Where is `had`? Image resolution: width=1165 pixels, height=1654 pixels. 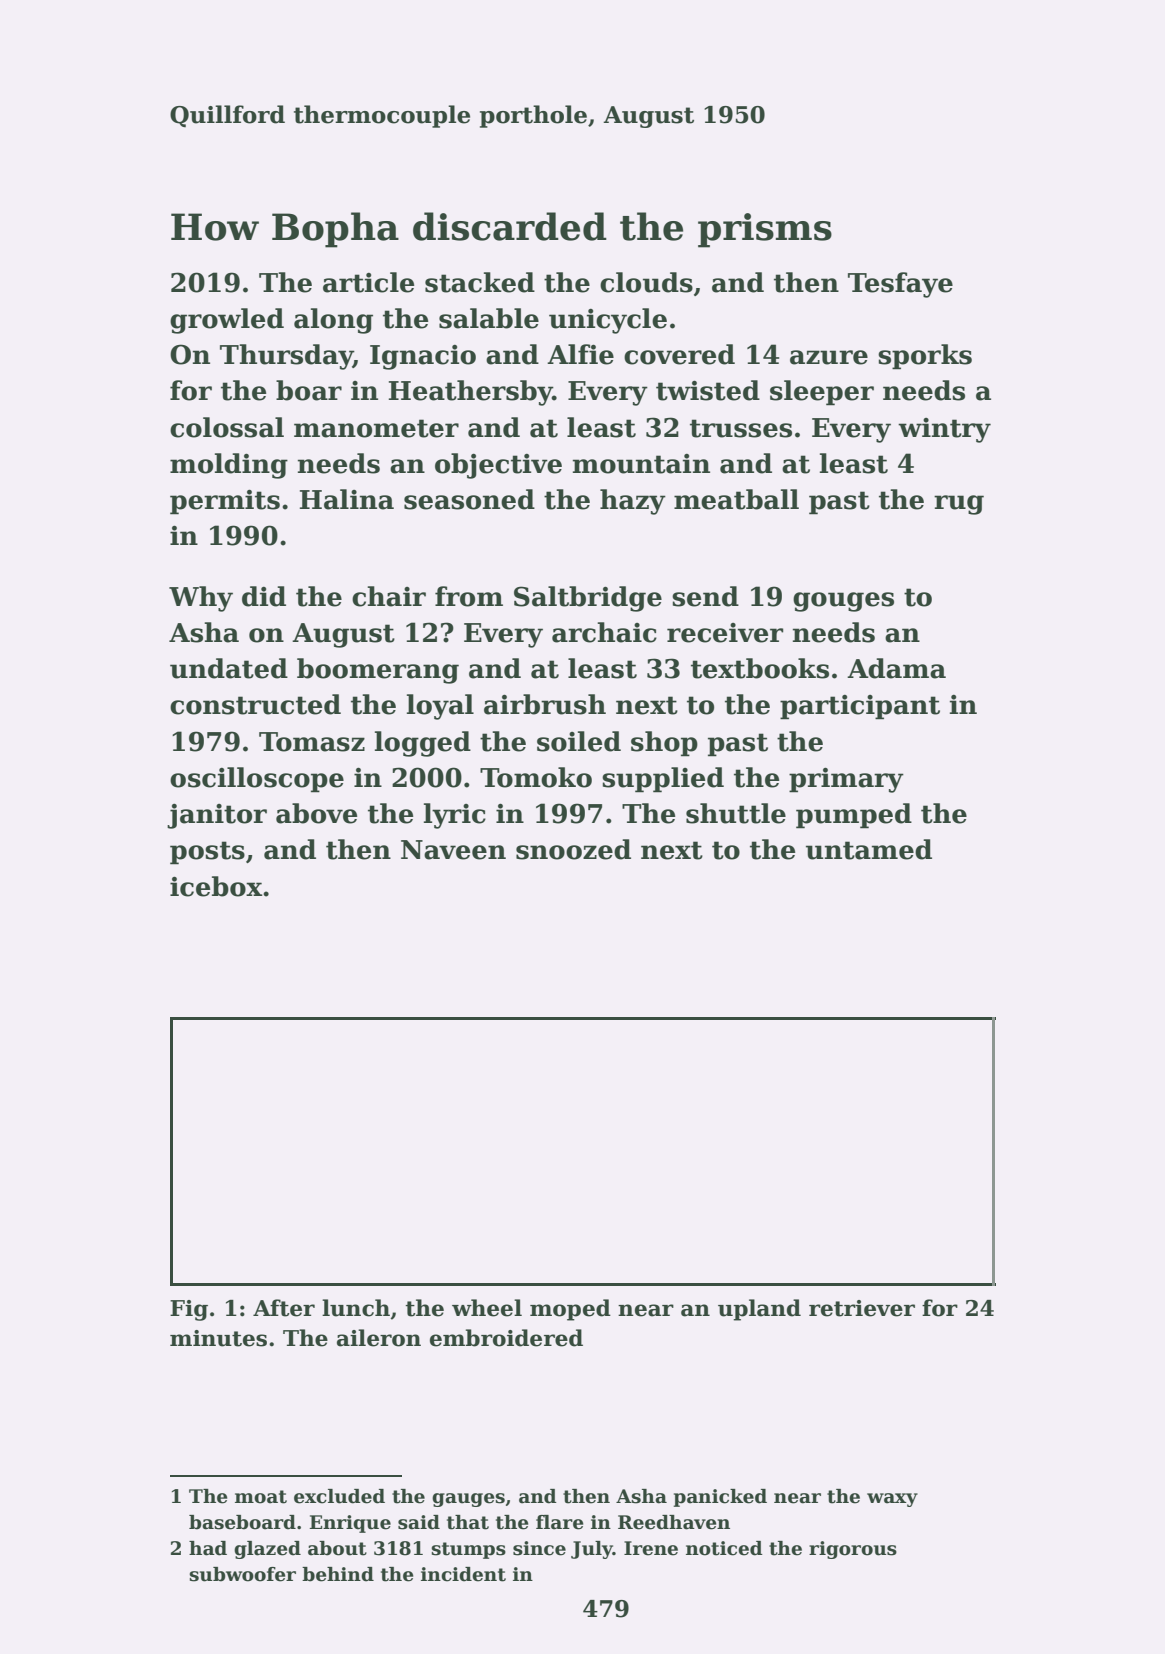 had is located at coordinates (208, 1548).
